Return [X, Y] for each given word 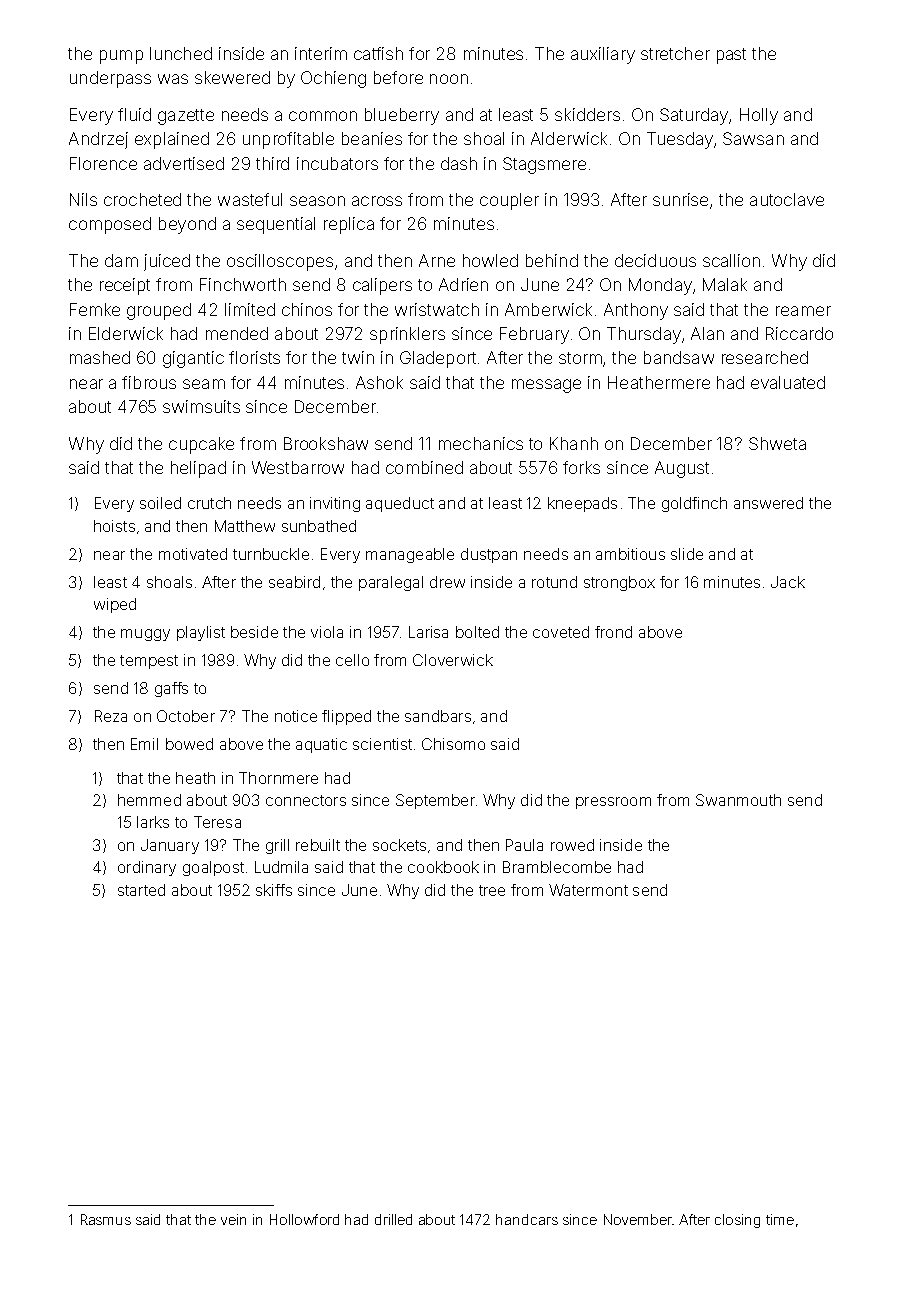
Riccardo [799, 333]
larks [153, 822]
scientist [382, 744]
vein [233, 1219]
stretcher [675, 53]
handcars [527, 1219]
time [780, 1219]
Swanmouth [738, 800]
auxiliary [603, 55]
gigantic [193, 359]
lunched [181, 53]
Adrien [463, 284]
